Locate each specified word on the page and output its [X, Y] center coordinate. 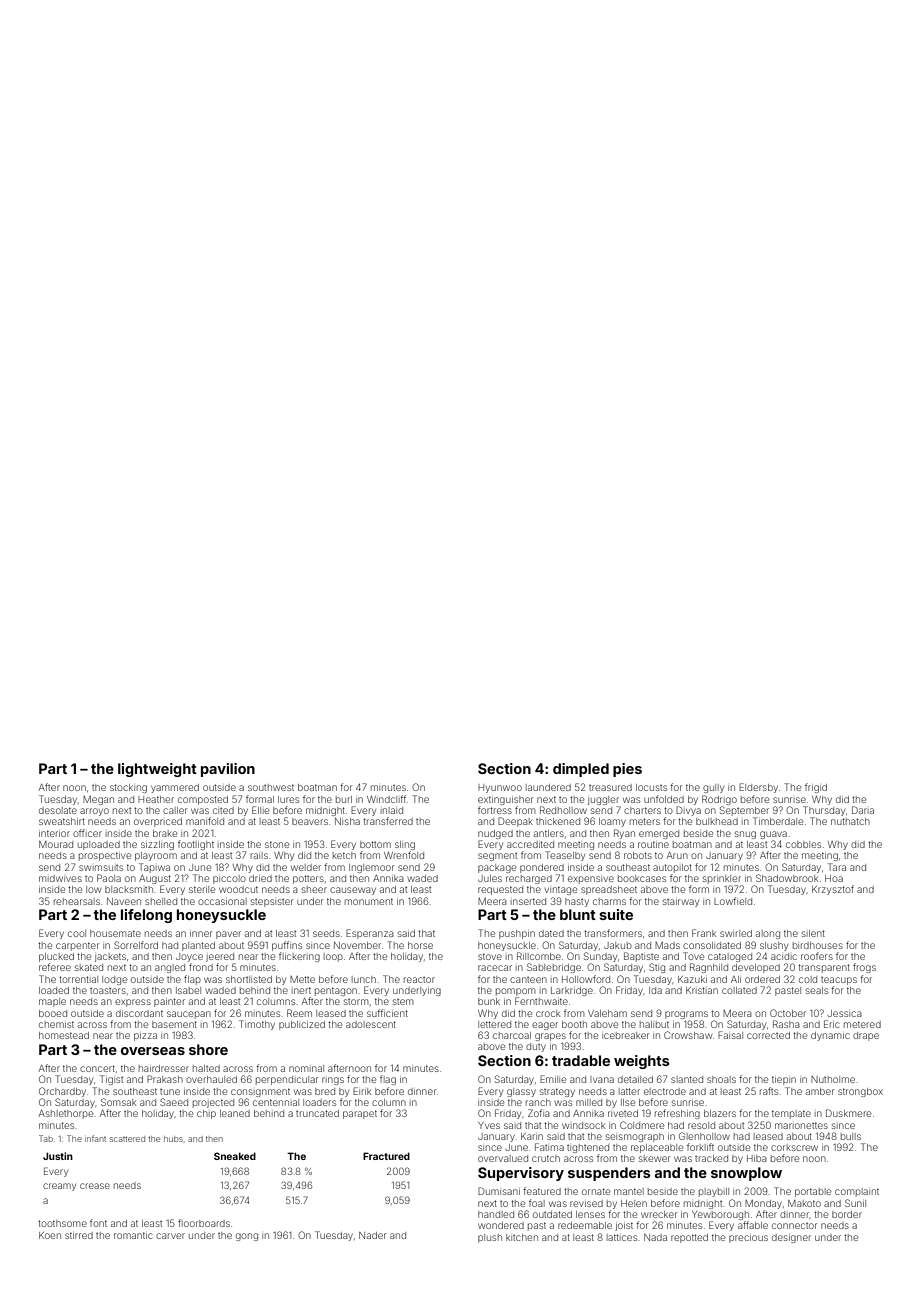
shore [208, 1049]
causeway [353, 891]
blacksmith [129, 889]
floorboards [204, 1223]
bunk [489, 1001]
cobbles [803, 844]
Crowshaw [688, 1035]
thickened [558, 821]
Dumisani [499, 1191]
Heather [156, 799]
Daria [863, 810]
